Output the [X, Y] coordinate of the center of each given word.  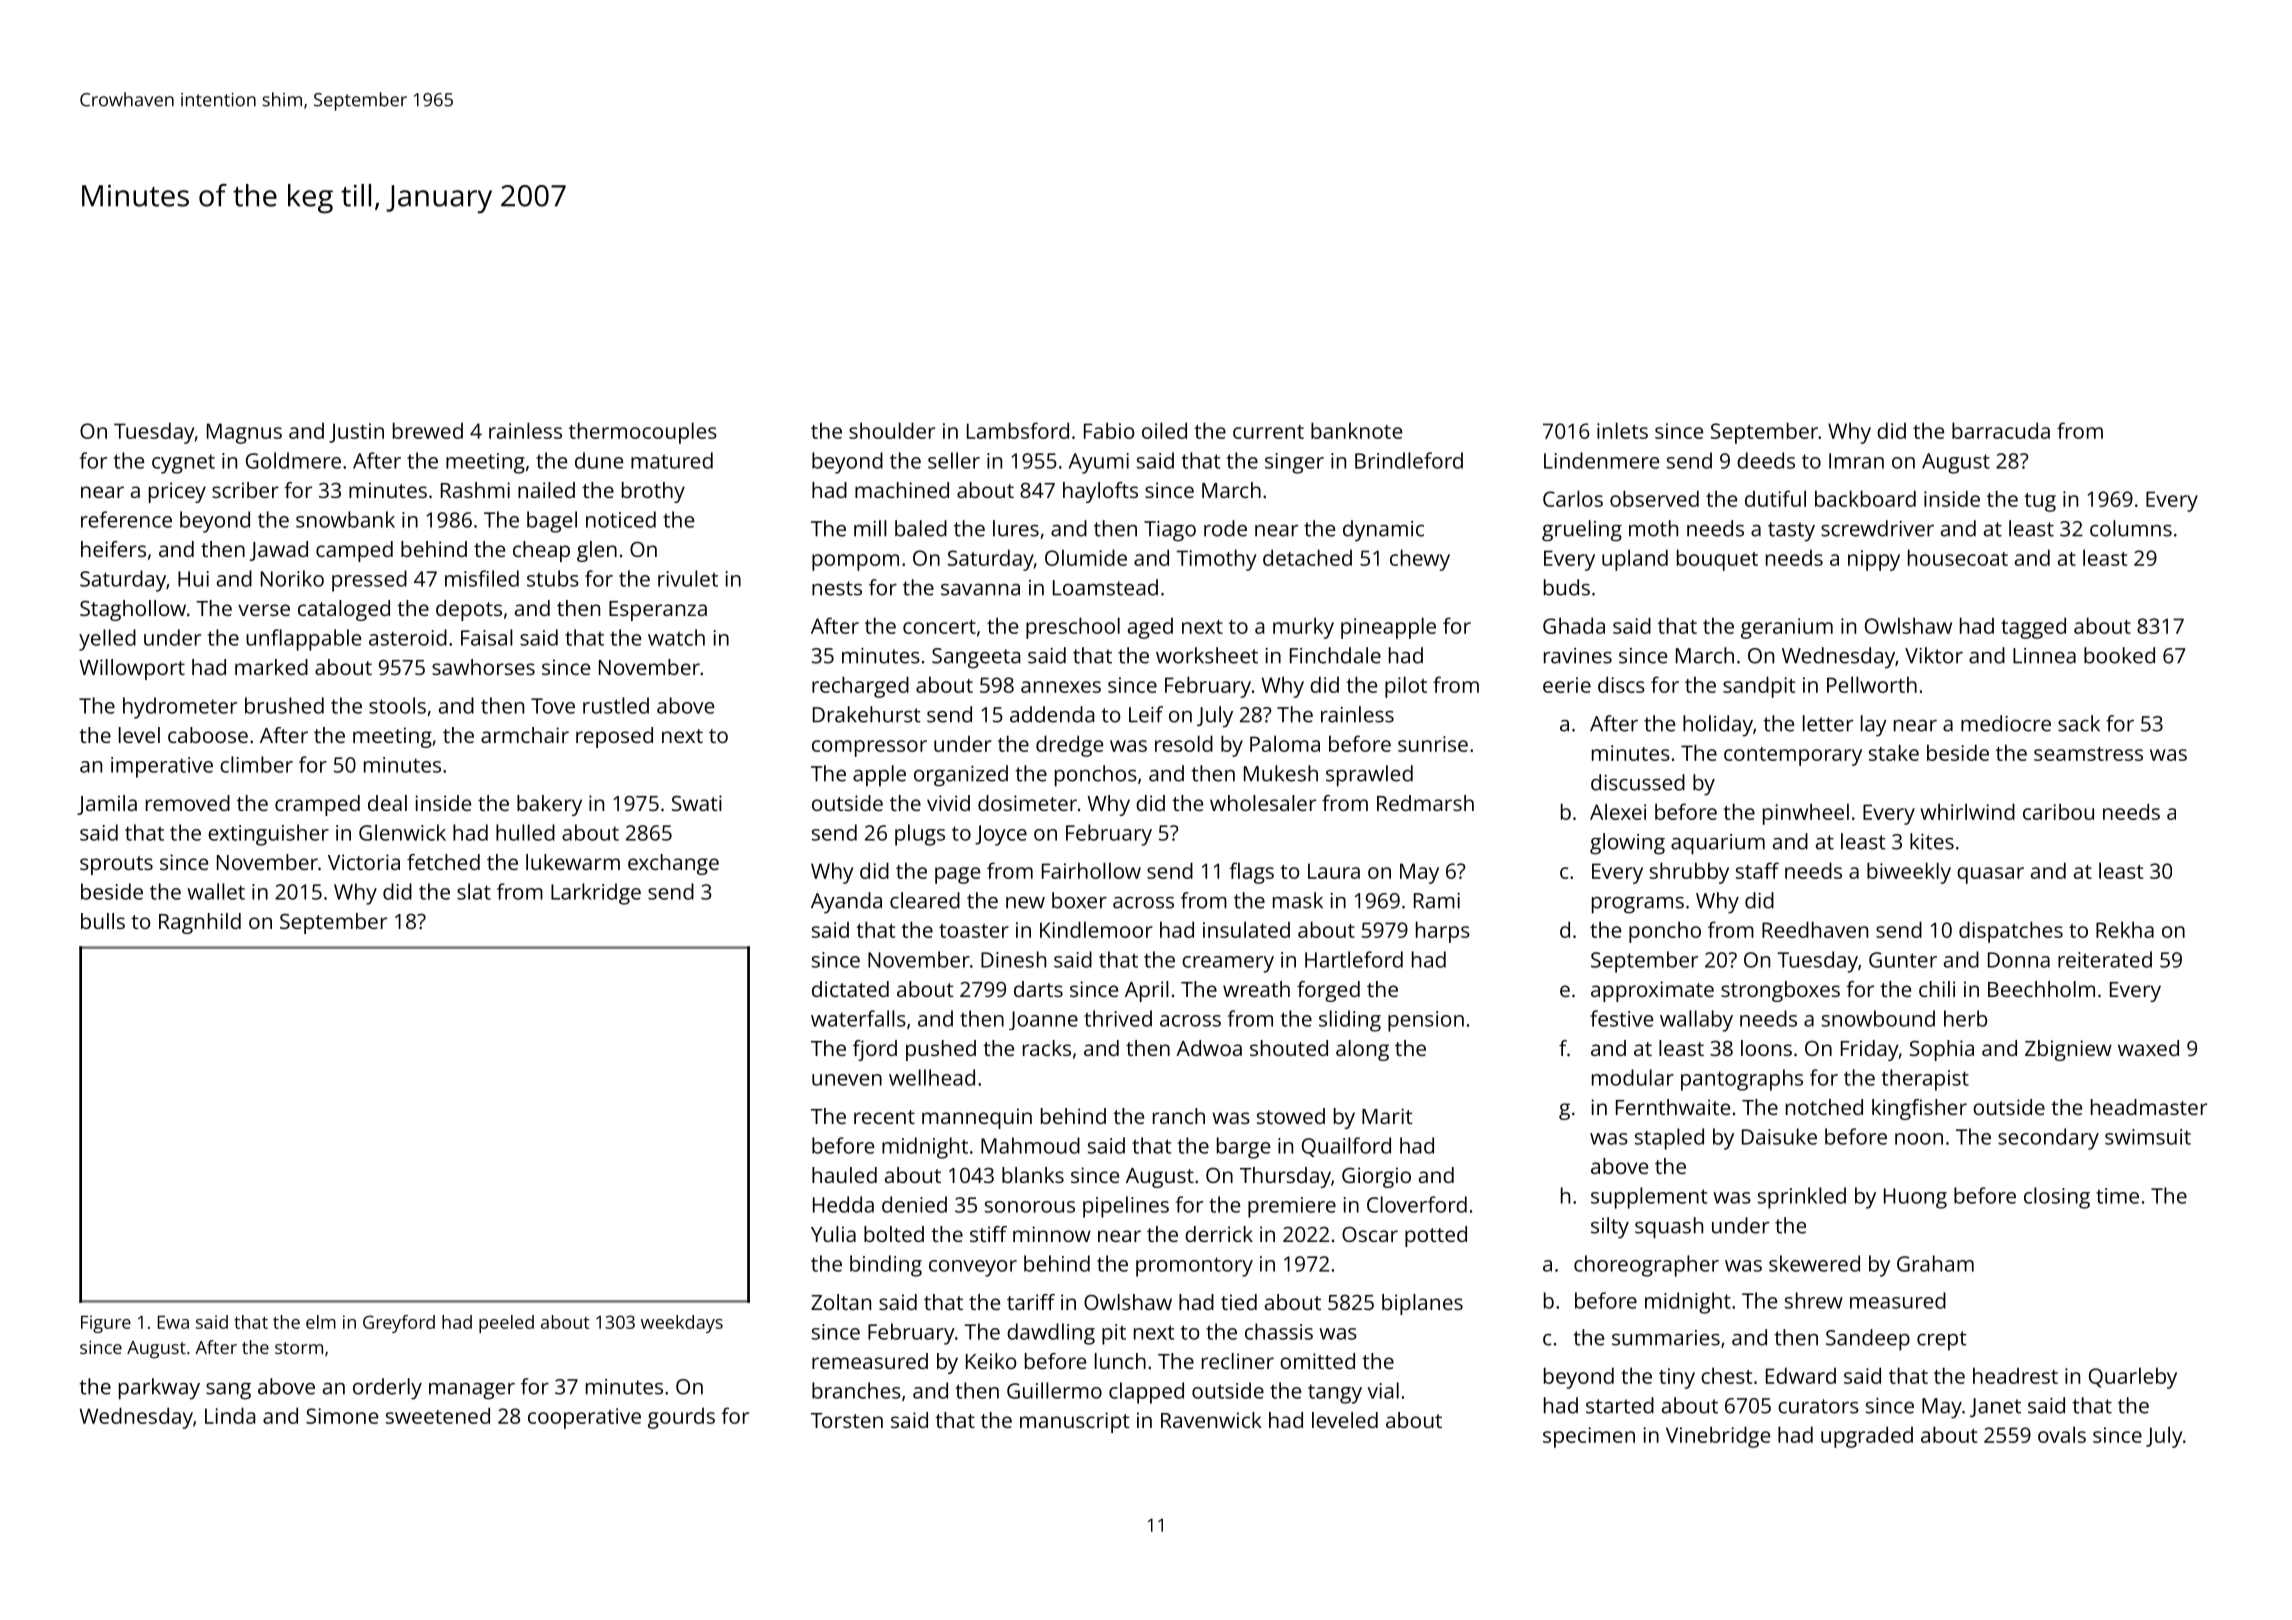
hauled [844, 1175]
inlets [1622, 430]
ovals [2062, 1434]
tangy [1335, 1394]
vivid [948, 803]
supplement [1649, 1198]
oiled [1164, 430]
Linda [230, 1415]
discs [1621, 684]
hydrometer [180, 708]
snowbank [345, 519]
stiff [988, 1234]
